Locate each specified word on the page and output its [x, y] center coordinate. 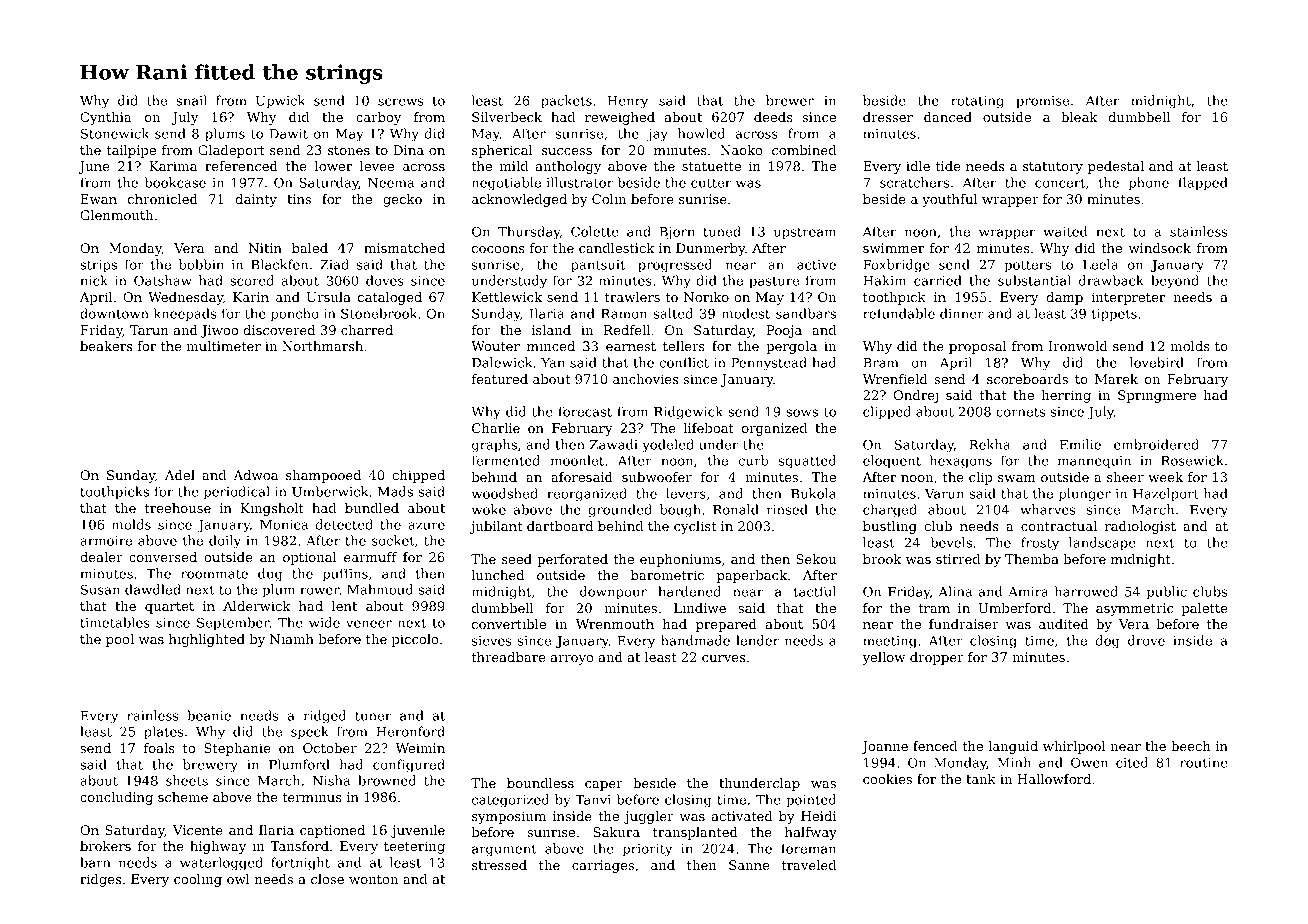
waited [1066, 231]
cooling [198, 880]
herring [1066, 396]
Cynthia [106, 118]
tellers [684, 346]
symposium [509, 817]
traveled [809, 865]
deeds [773, 117]
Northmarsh [322, 346]
